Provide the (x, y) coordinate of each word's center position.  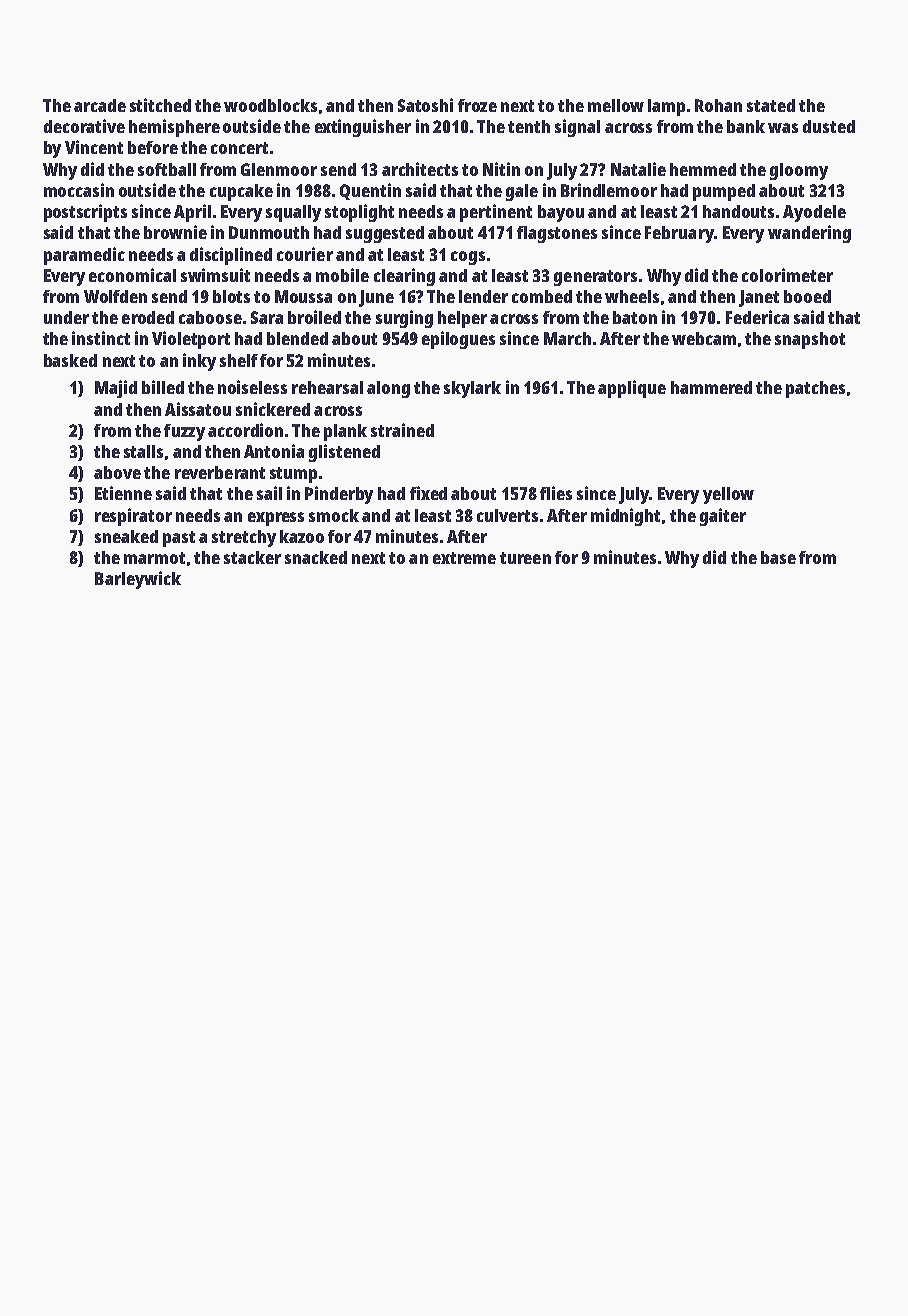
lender (483, 296)
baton (635, 317)
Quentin (370, 191)
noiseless (252, 387)
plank (345, 432)
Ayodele (814, 213)
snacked (316, 557)
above (117, 472)
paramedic (84, 256)
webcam (704, 338)
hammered (711, 387)
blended (297, 338)
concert (239, 148)
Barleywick (138, 580)
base (778, 557)
